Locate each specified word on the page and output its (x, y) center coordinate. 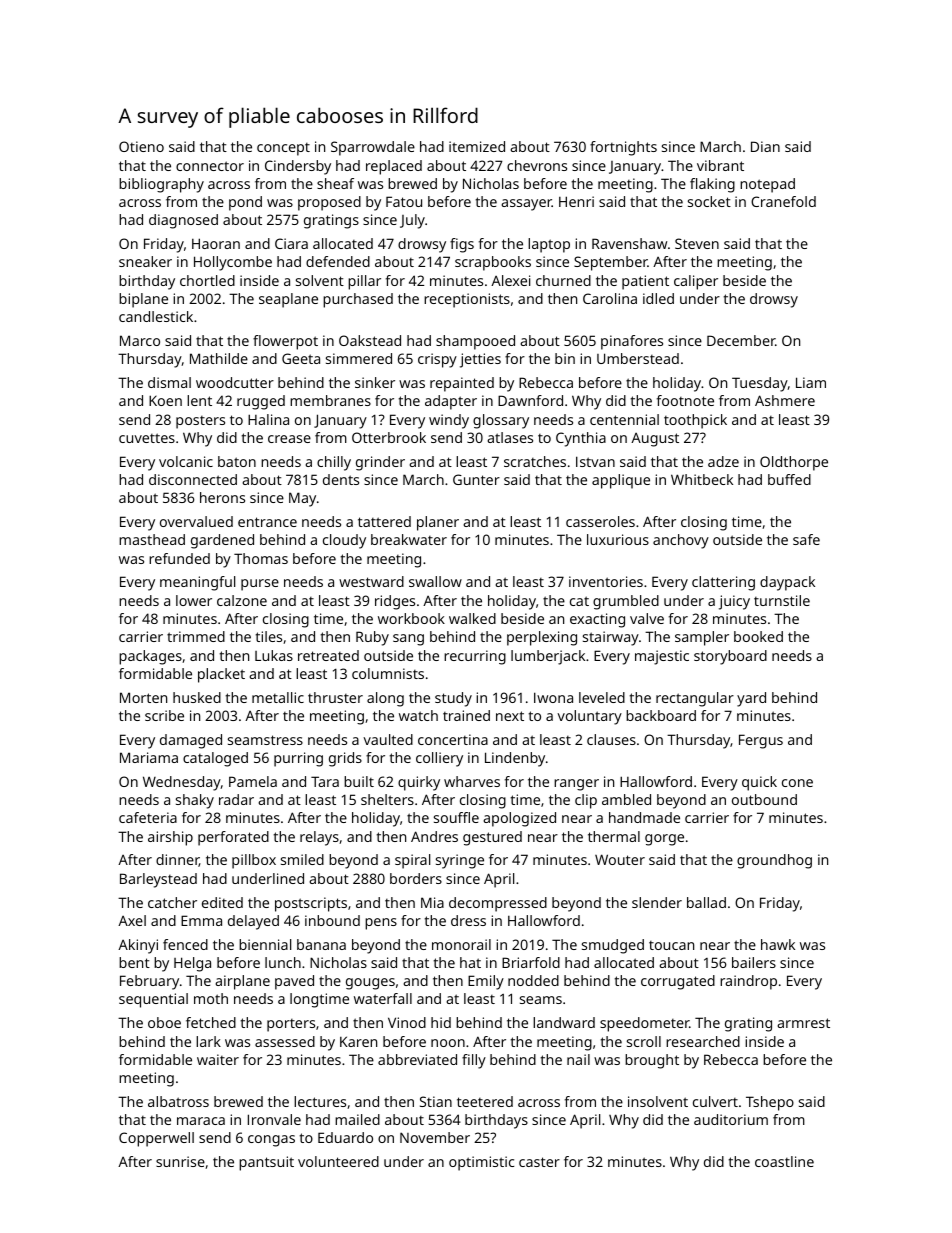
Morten (143, 697)
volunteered (338, 1161)
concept (283, 149)
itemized (477, 146)
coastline (784, 1161)
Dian (765, 146)
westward (371, 581)
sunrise (180, 1161)
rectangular (695, 699)
